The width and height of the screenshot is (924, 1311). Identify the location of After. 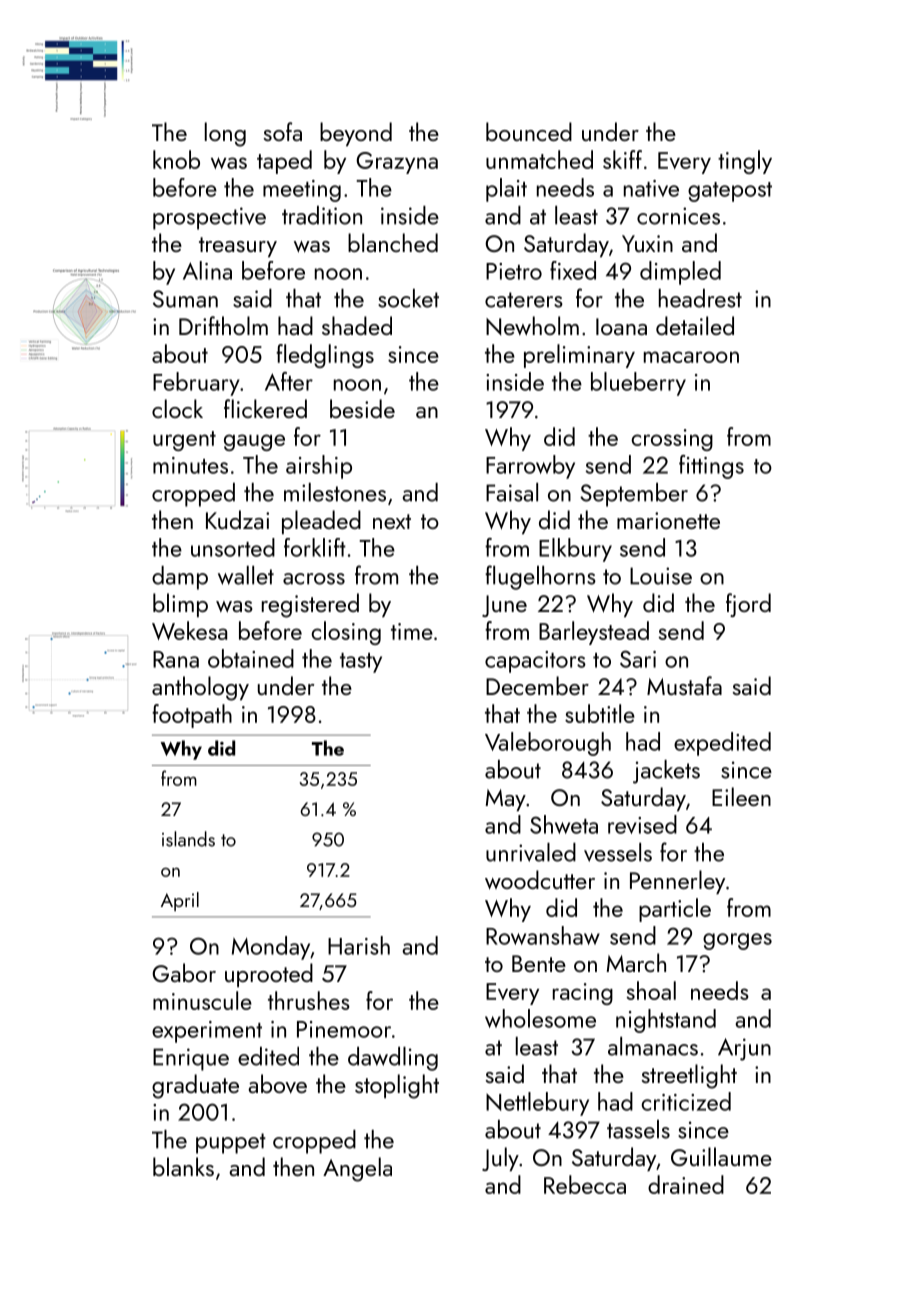
(289, 381).
